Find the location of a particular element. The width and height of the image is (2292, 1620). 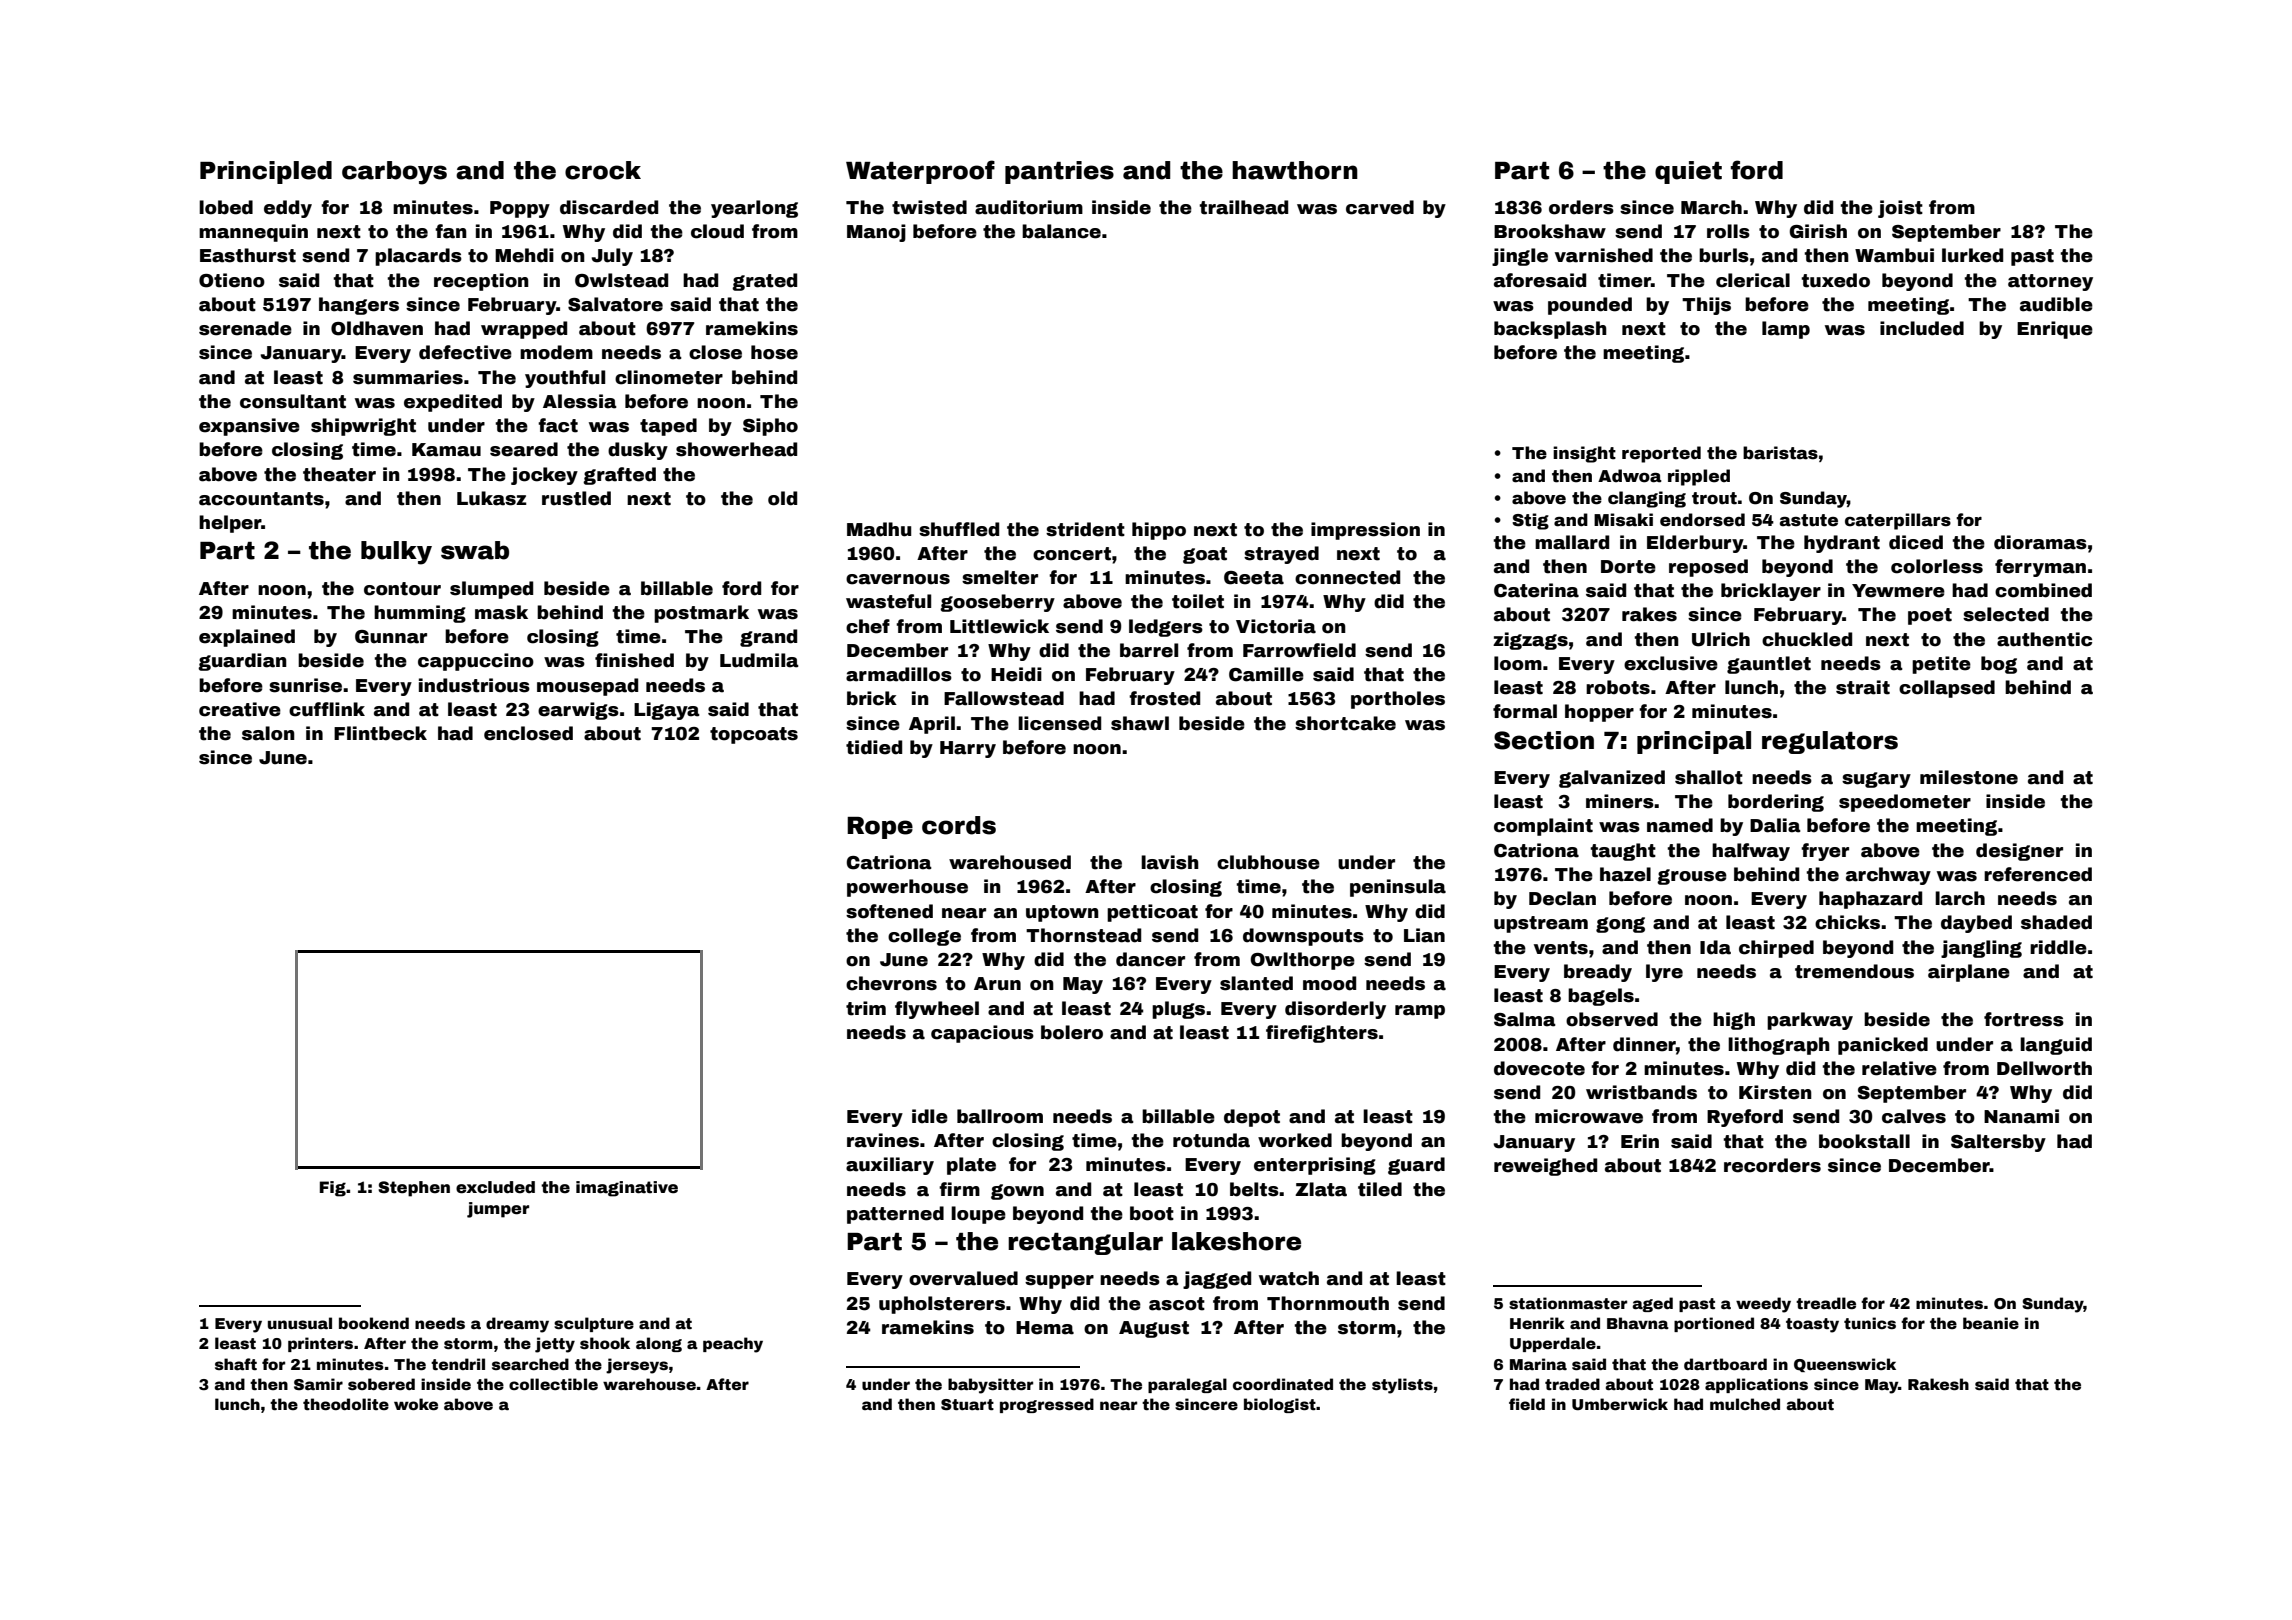

balance is located at coordinates (1061, 231).
